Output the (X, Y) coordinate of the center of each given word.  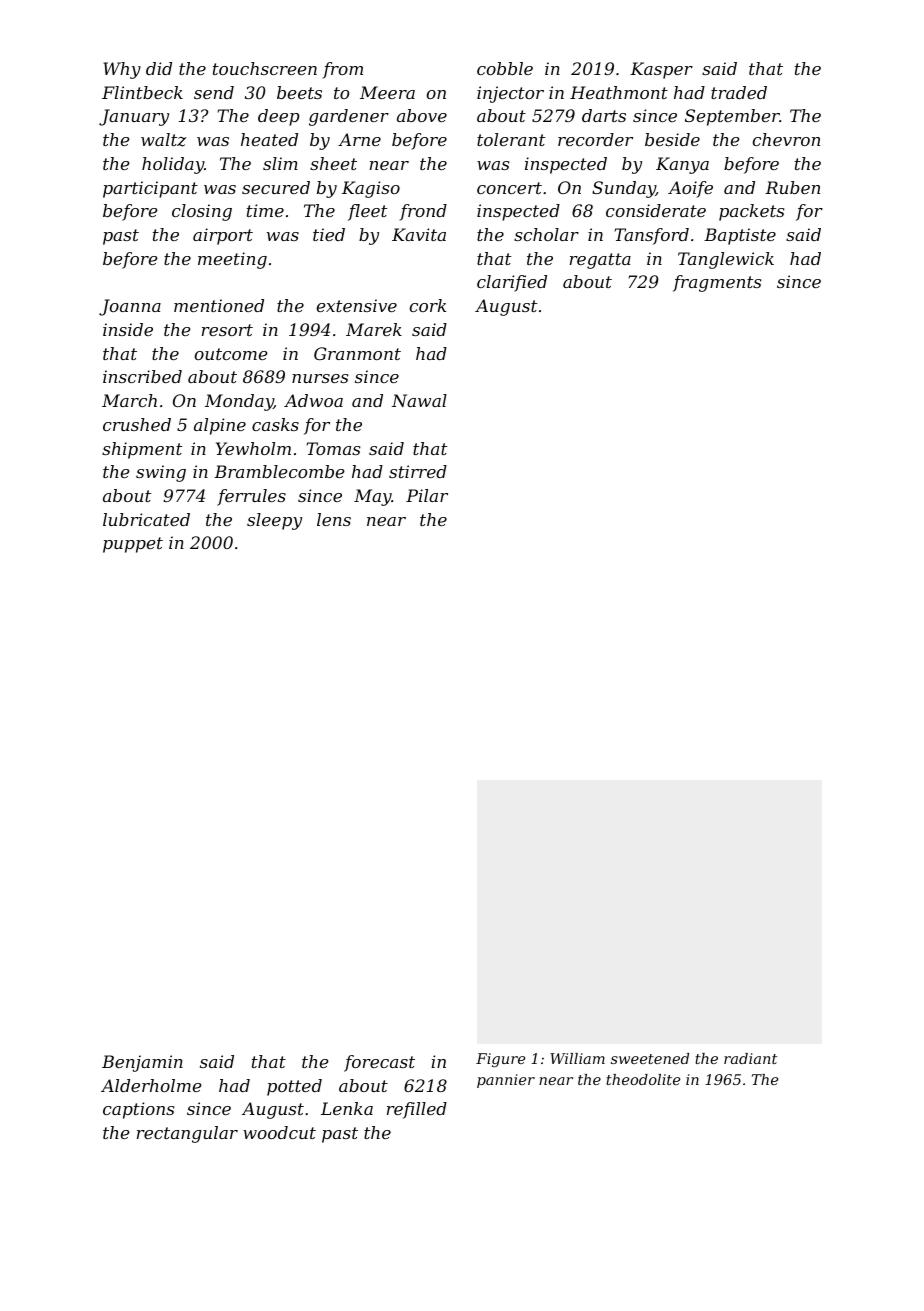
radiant (750, 1058)
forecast (379, 1063)
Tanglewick (726, 260)
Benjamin (142, 1063)
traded (739, 92)
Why (122, 70)
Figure (500, 1060)
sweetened (650, 1058)
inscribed (142, 376)
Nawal (419, 400)
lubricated (146, 519)
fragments (717, 283)
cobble (505, 68)
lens (334, 519)
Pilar (427, 495)
